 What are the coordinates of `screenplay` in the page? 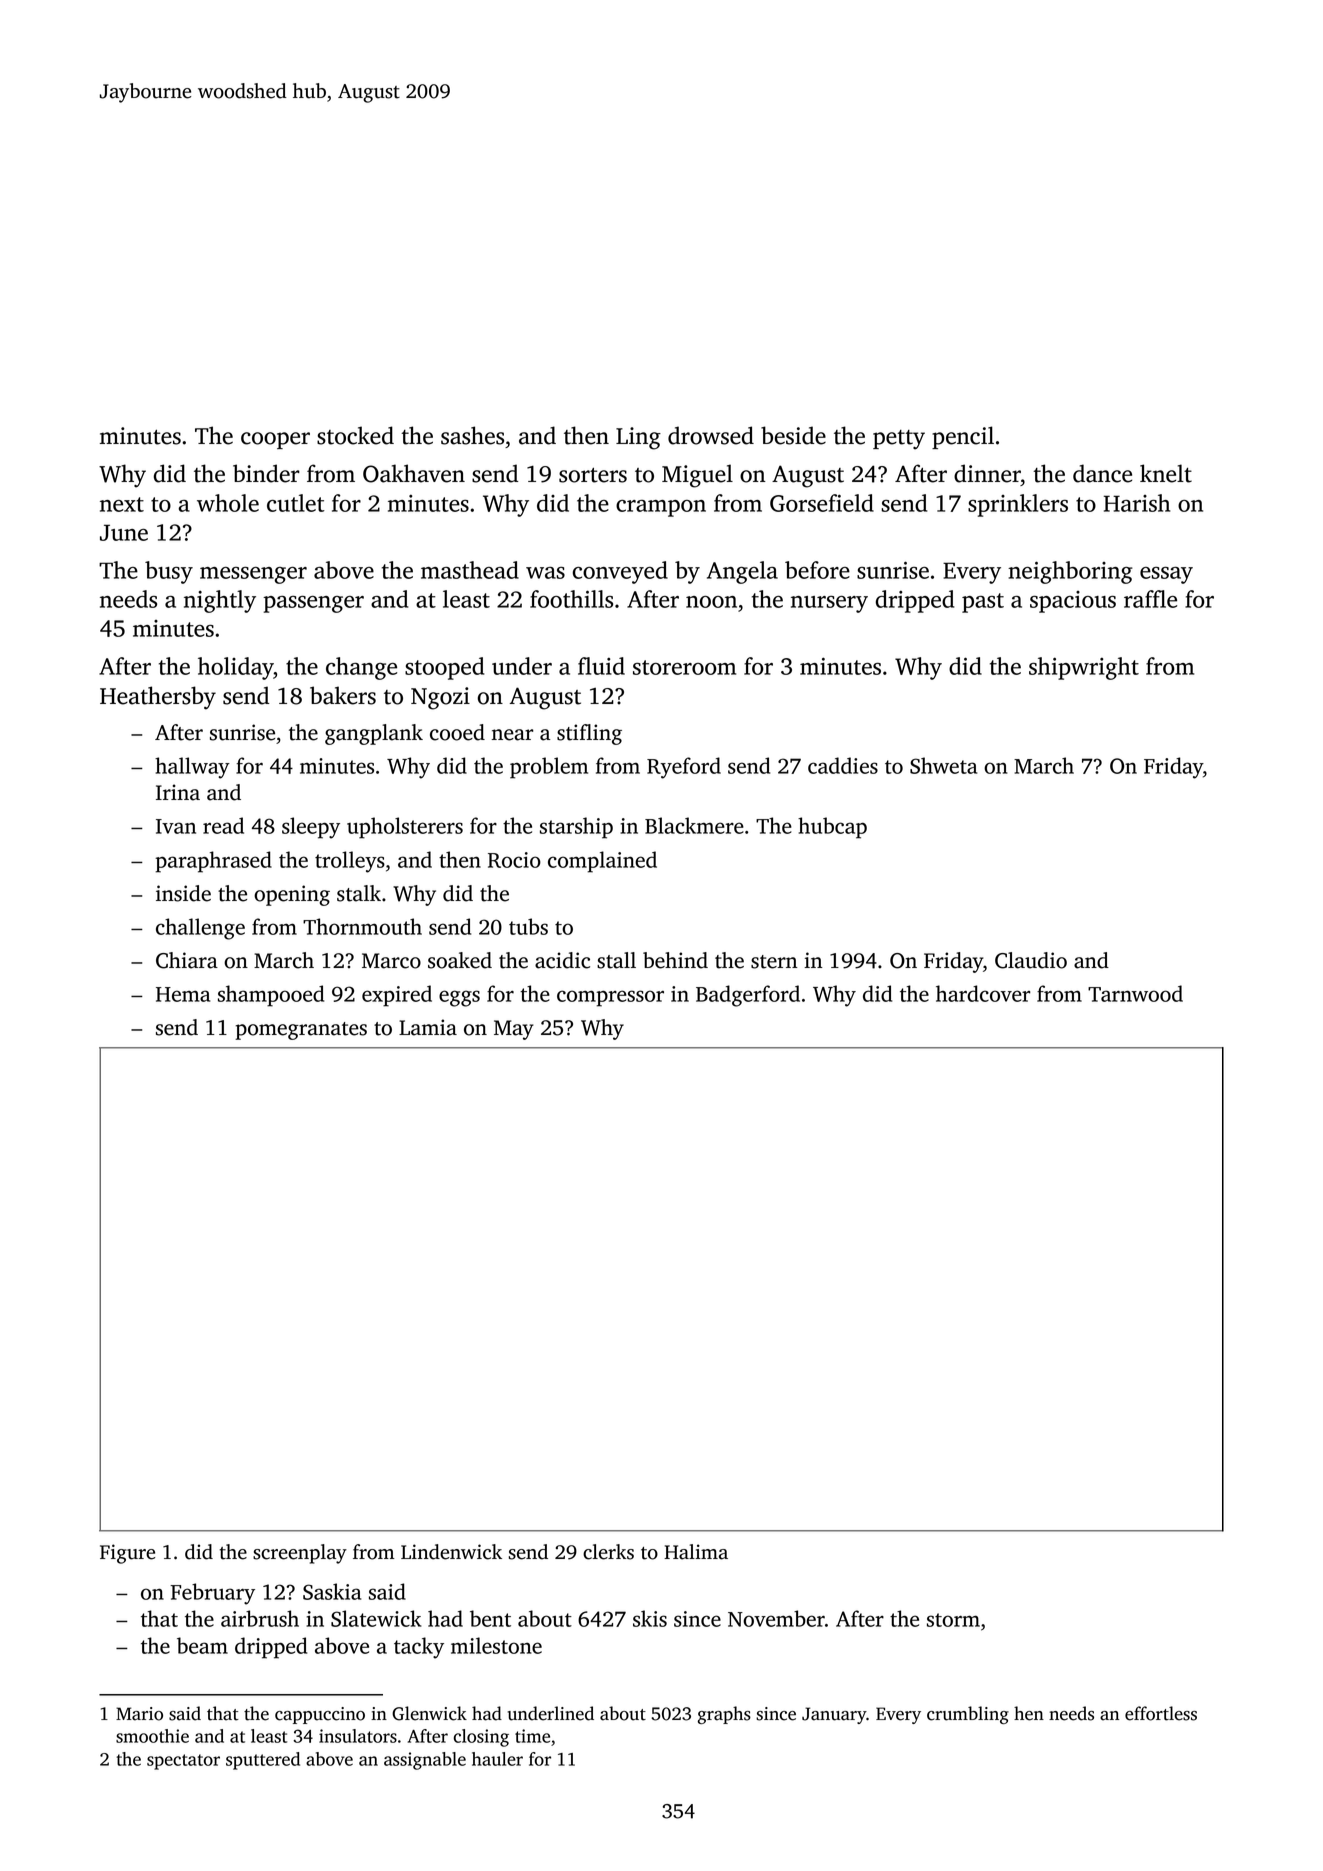 It's located at (300, 1554).
